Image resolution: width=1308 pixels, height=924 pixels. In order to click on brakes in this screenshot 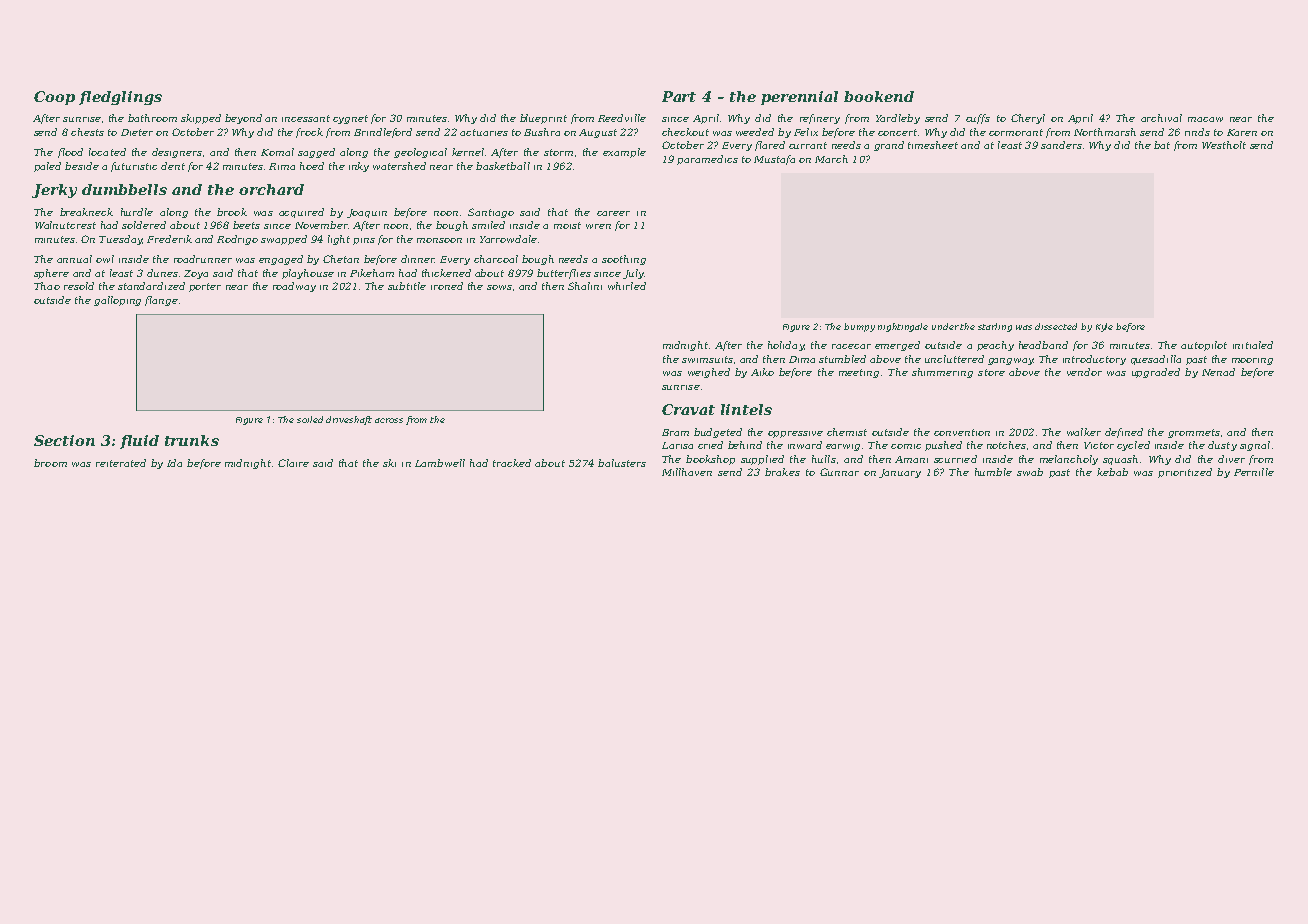, I will do `click(782, 472)`.
